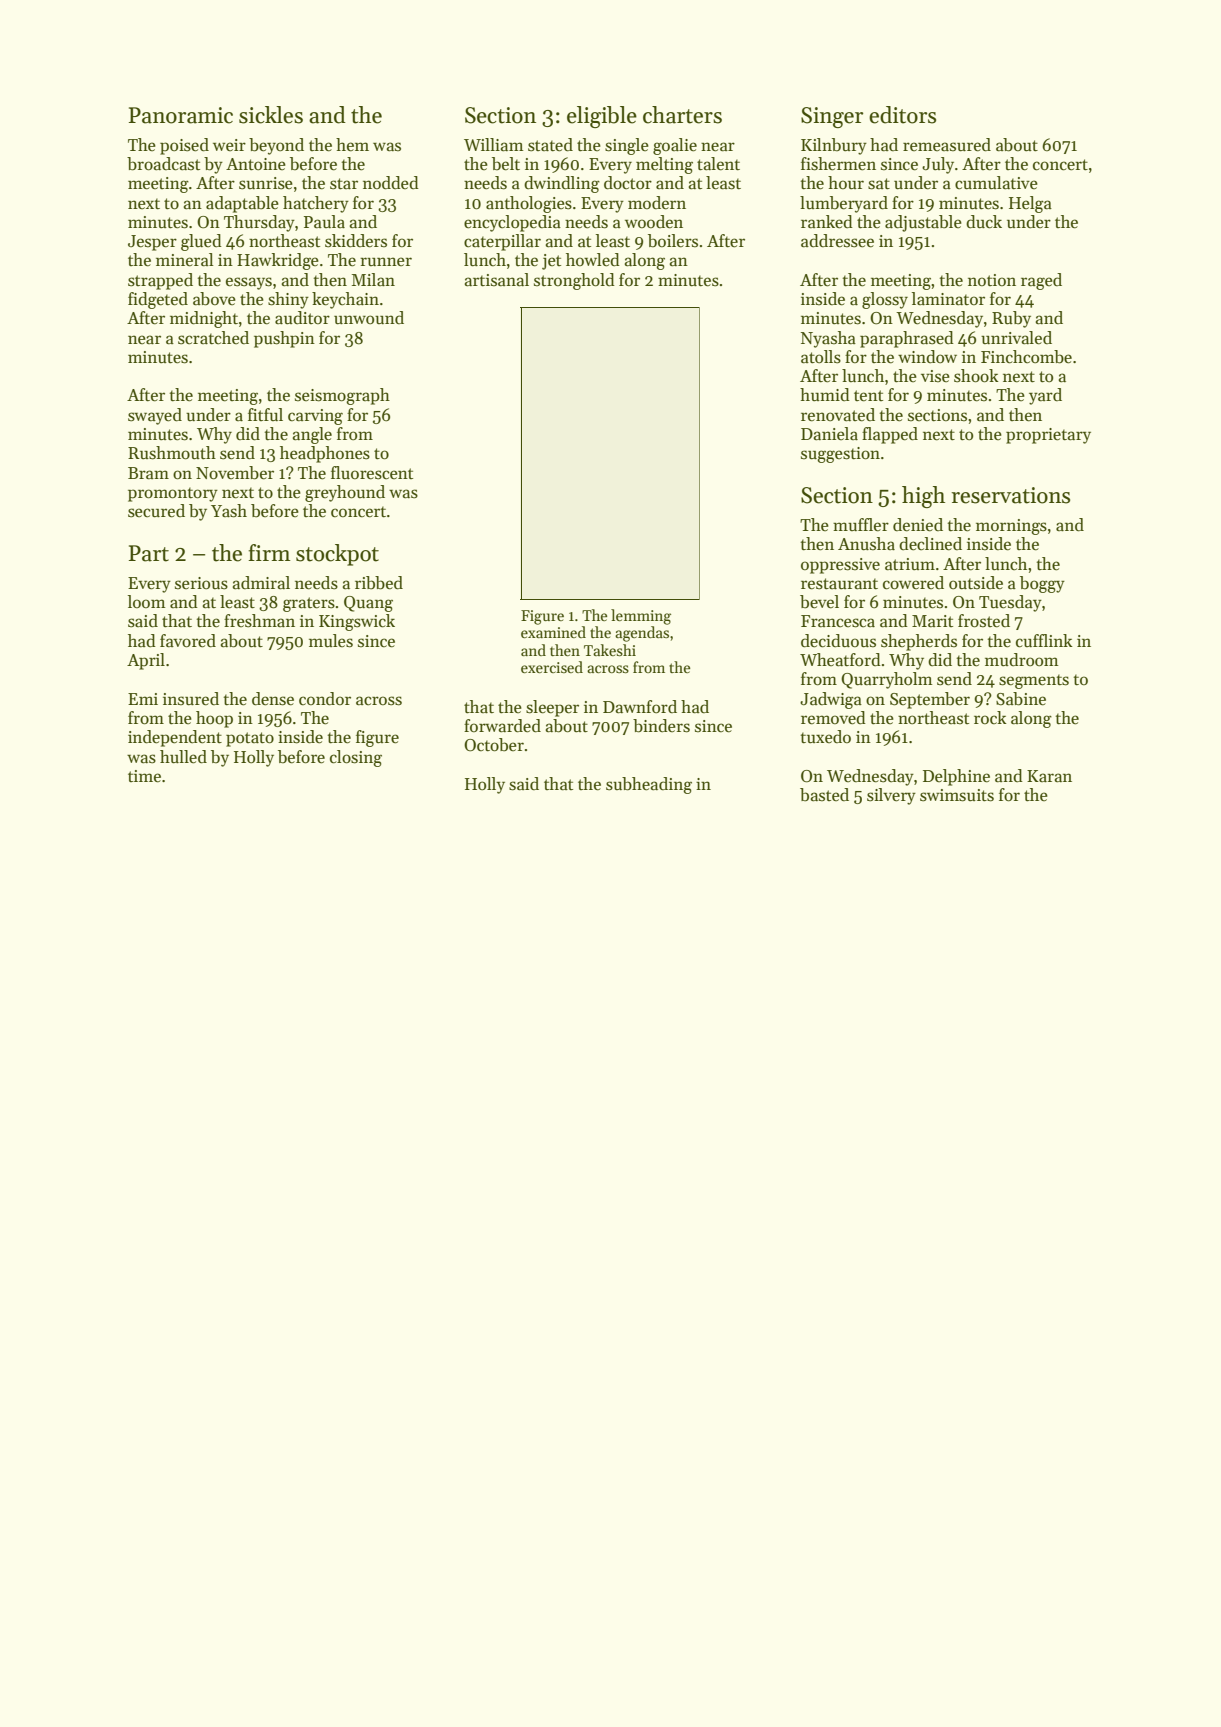 Image resolution: width=1221 pixels, height=1727 pixels. What do you see at coordinates (821, 357) in the image?
I see `atolls` at bounding box center [821, 357].
